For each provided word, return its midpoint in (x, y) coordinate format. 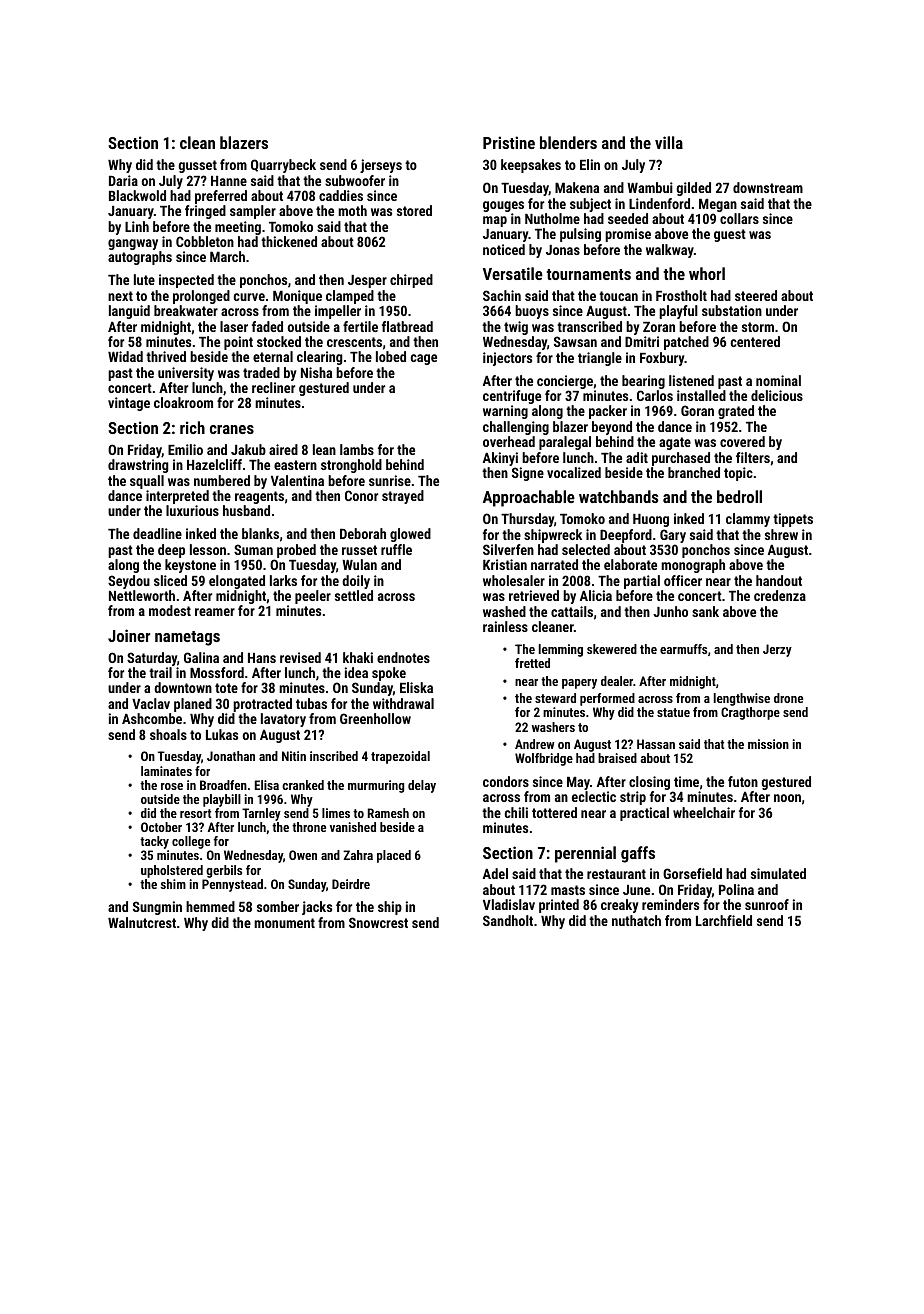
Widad (125, 356)
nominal (778, 380)
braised (617, 758)
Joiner (129, 635)
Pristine (509, 142)
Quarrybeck (283, 166)
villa (669, 142)
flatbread (407, 326)
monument (284, 923)
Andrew (535, 744)
